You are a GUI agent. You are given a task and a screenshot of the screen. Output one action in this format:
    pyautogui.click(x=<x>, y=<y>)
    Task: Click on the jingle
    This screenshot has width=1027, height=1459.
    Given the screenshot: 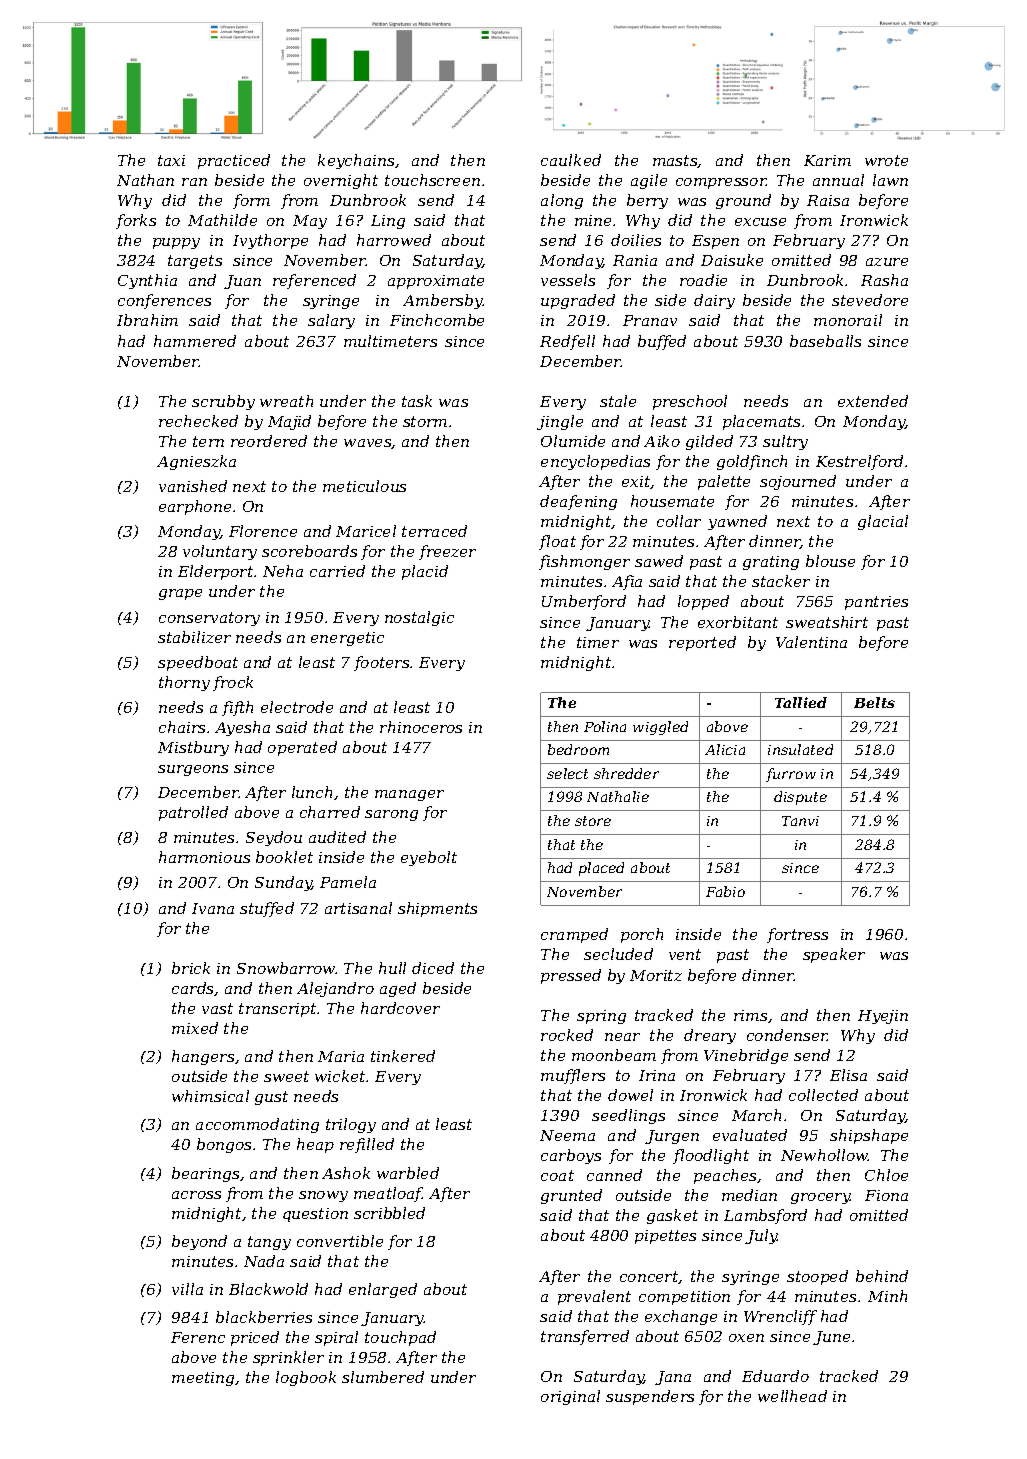 What is the action you would take?
    pyautogui.click(x=560, y=422)
